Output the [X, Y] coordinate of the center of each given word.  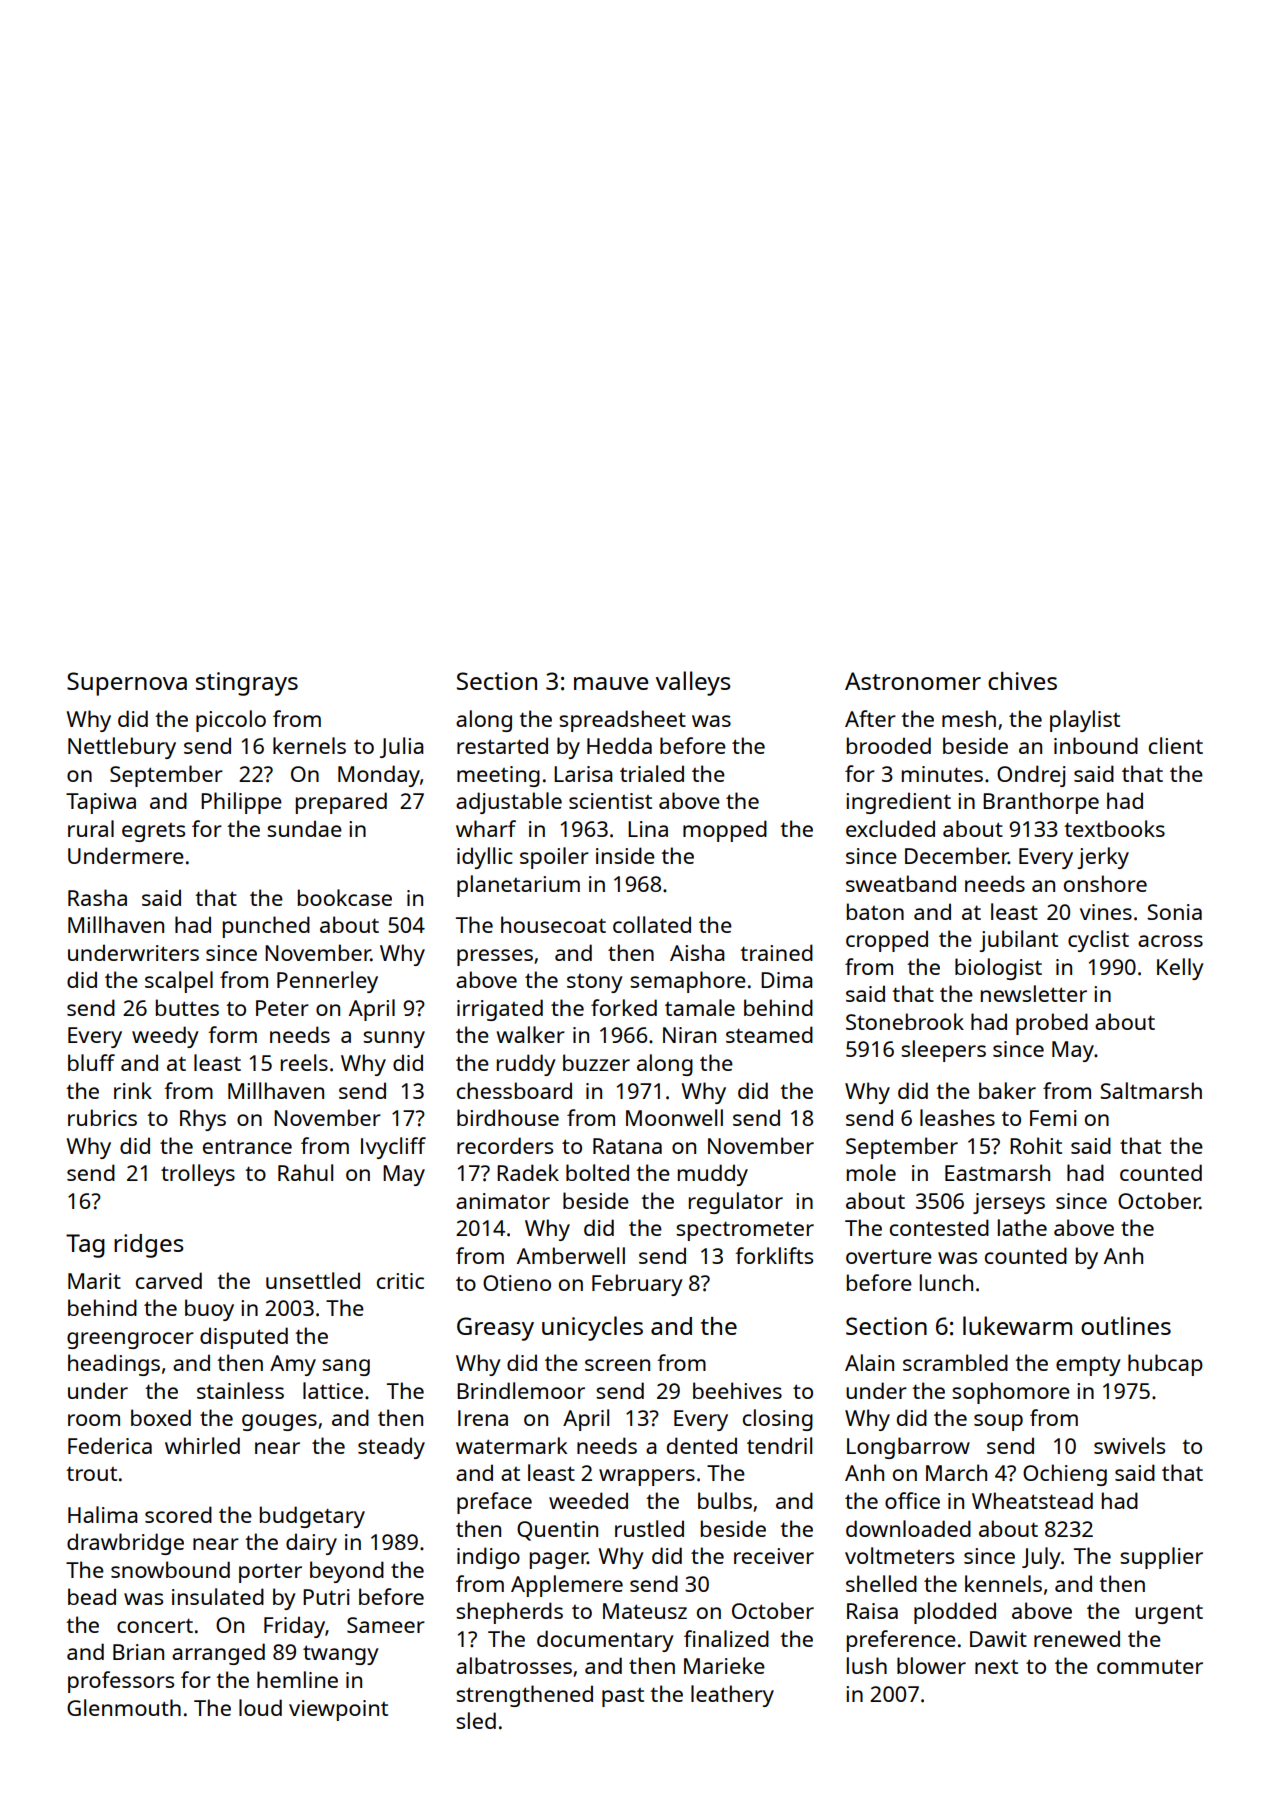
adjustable [509, 803]
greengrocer [130, 1340]
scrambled [955, 1362]
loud [260, 1707]
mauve [611, 683]
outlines [1126, 1325]
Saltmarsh [1151, 1090]
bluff [91, 1062]
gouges [279, 1422]
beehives [737, 1390]
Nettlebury [122, 748]
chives [1022, 681]
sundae [304, 828]
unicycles [592, 1328]
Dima [787, 980]
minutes [942, 774]
